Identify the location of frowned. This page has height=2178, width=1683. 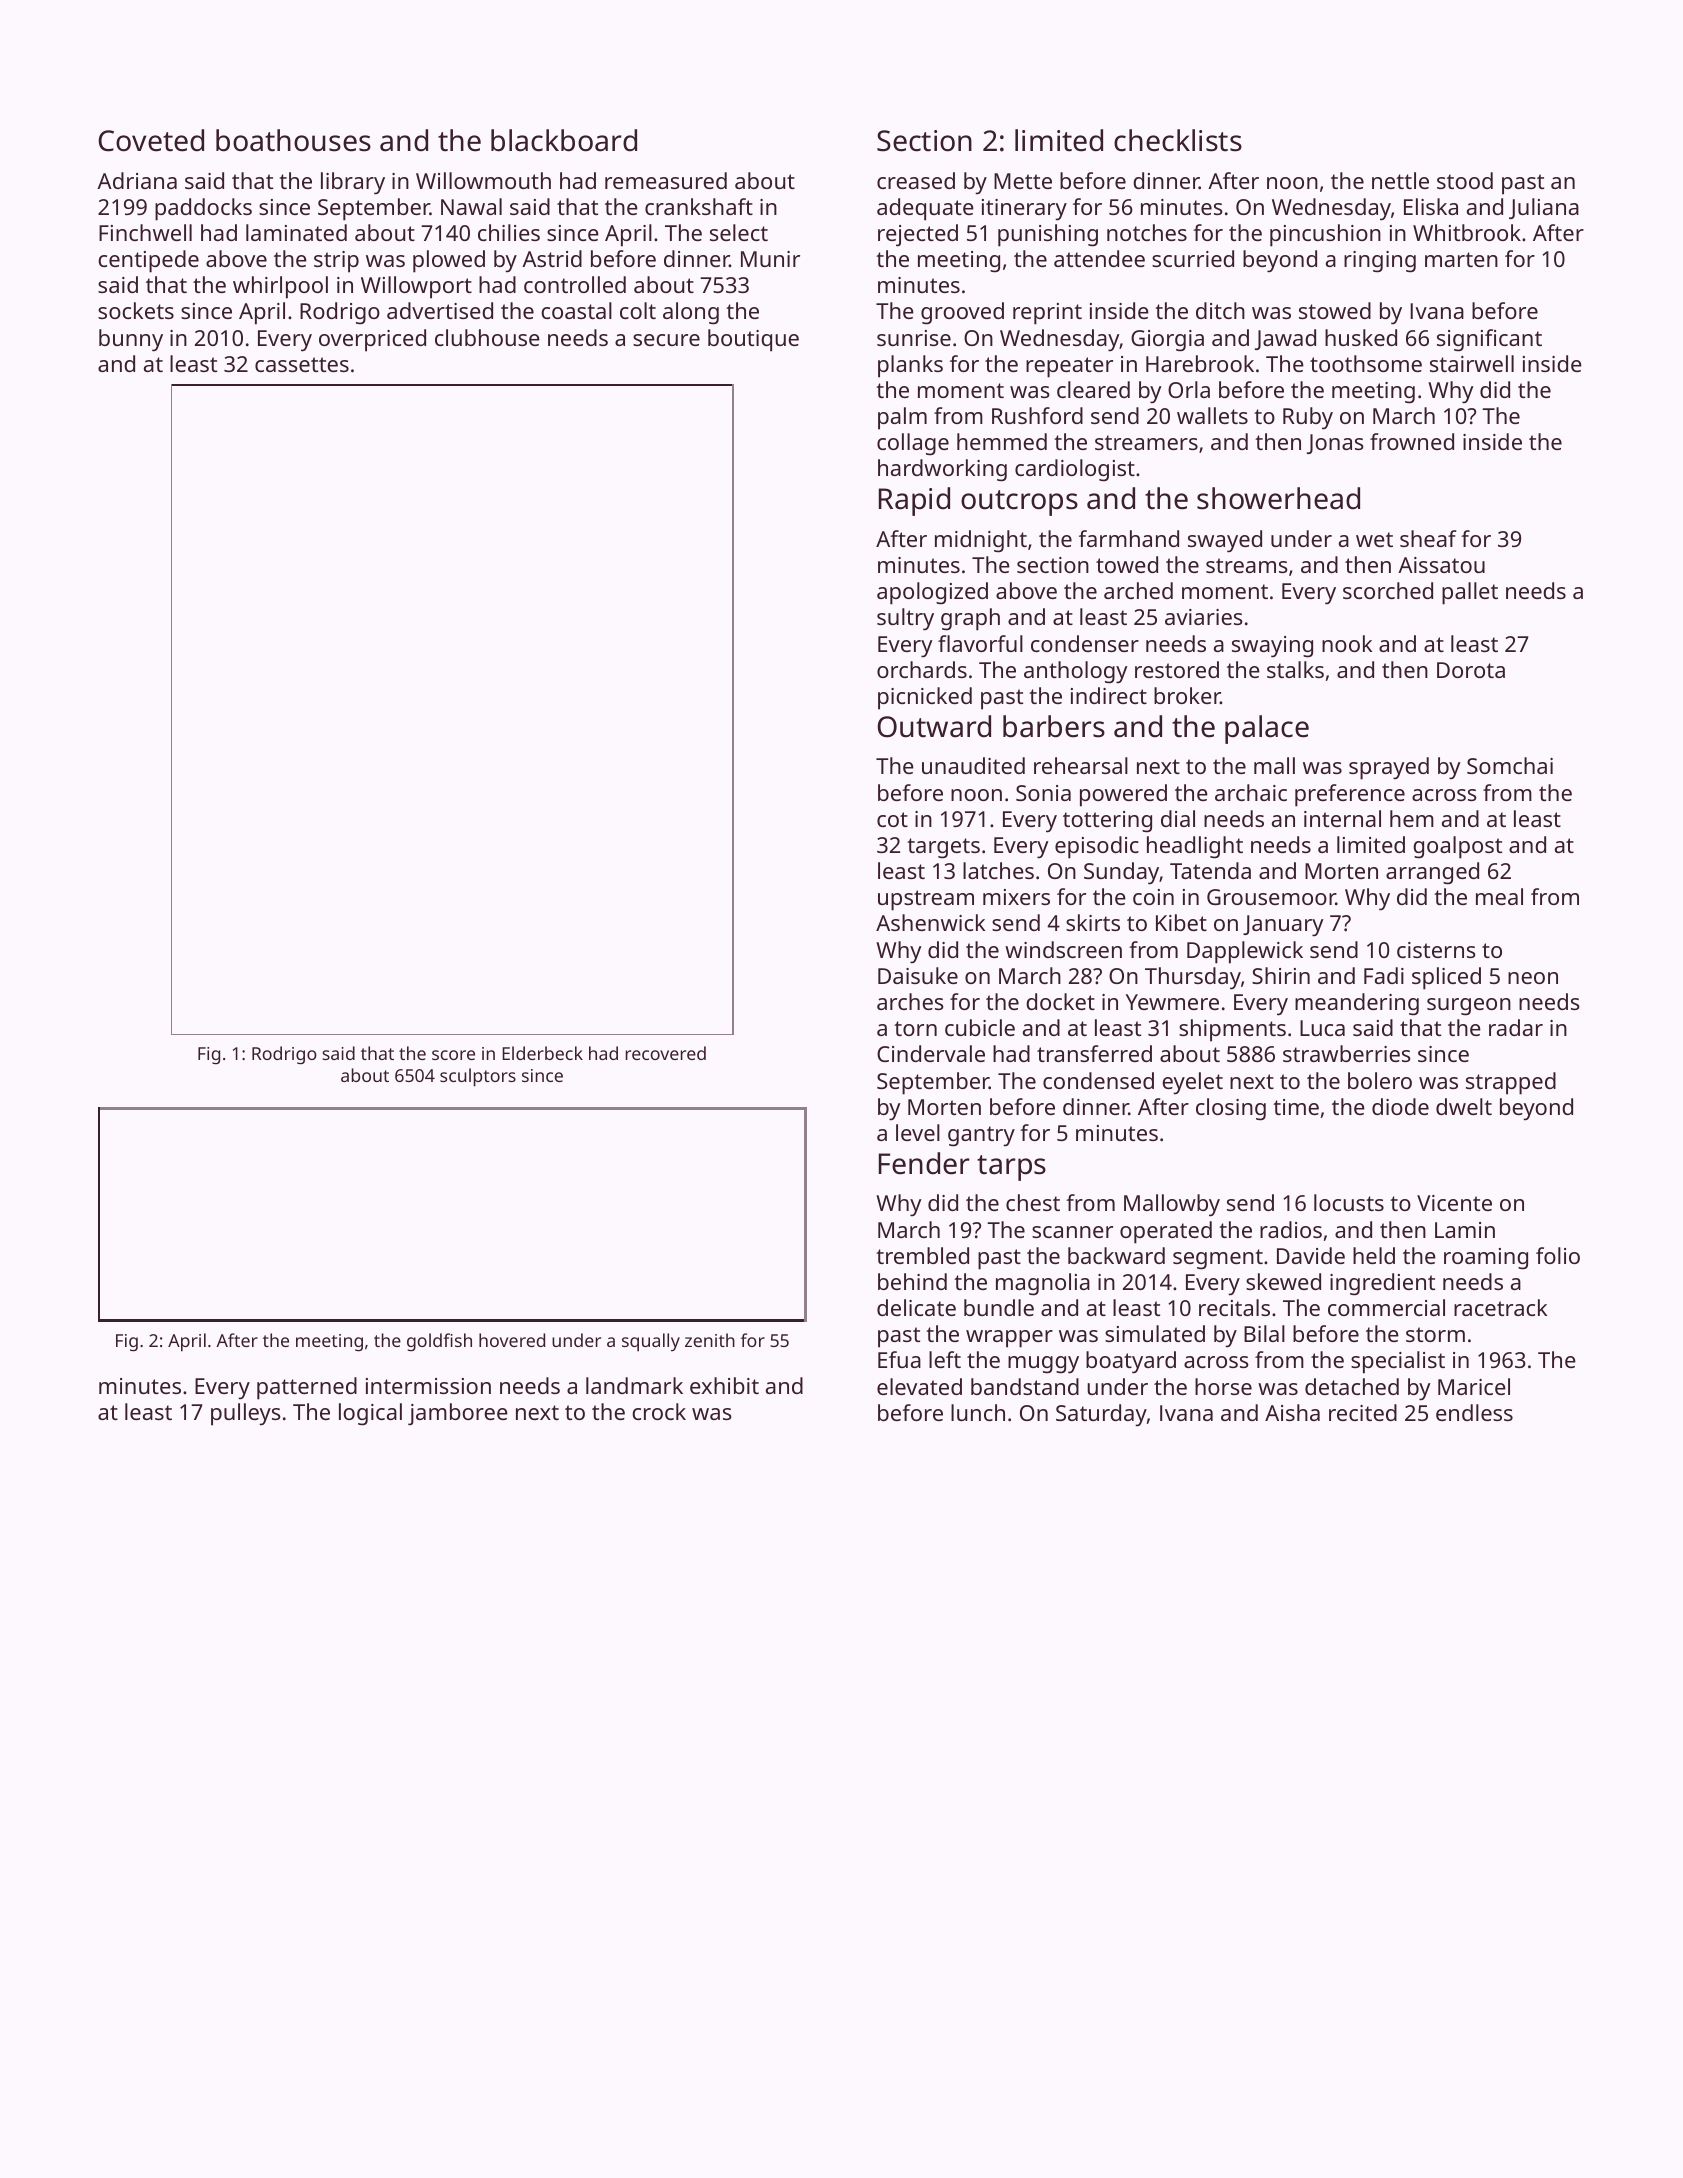
(1412, 441).
